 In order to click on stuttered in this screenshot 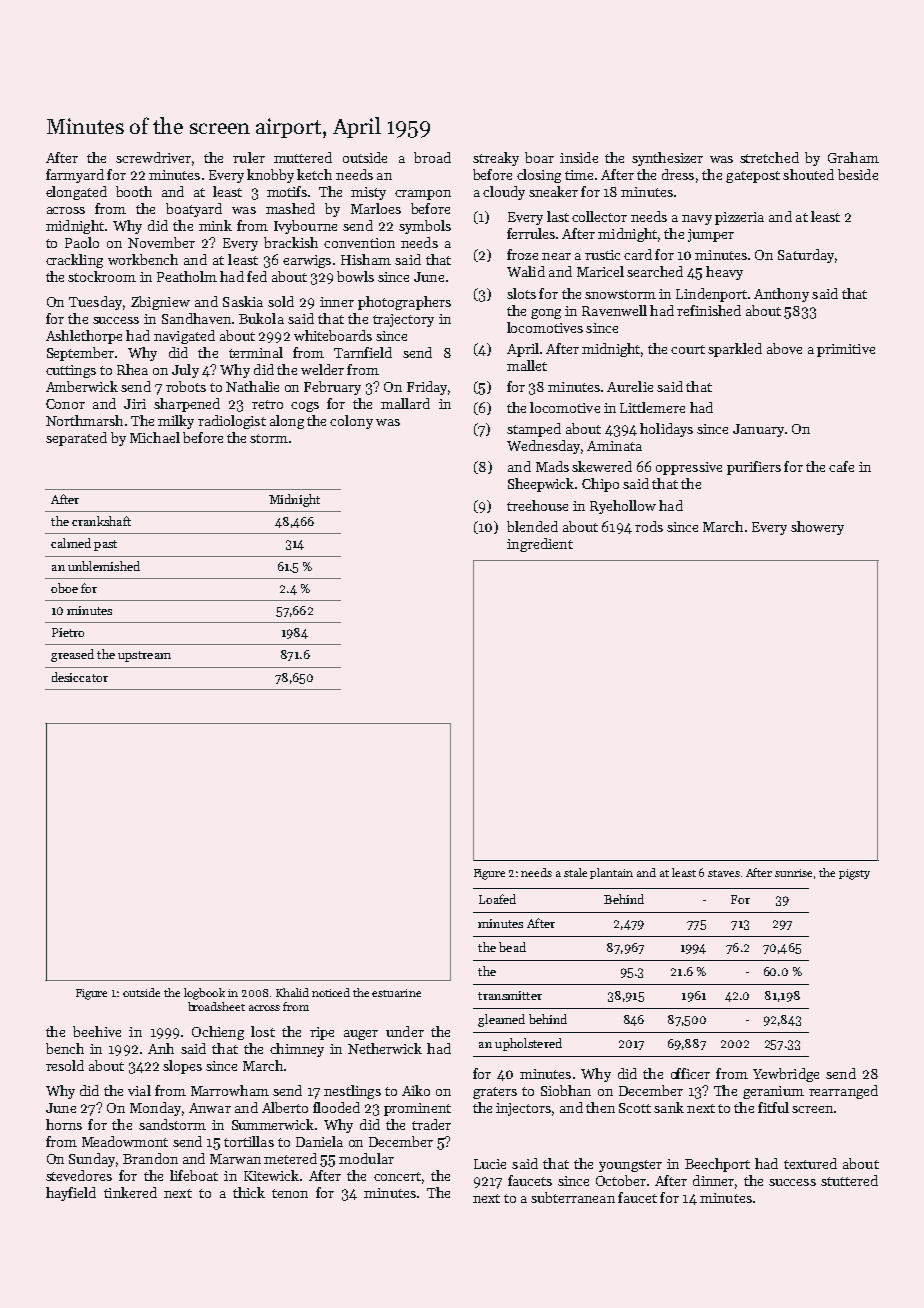, I will do `click(849, 1180)`.
